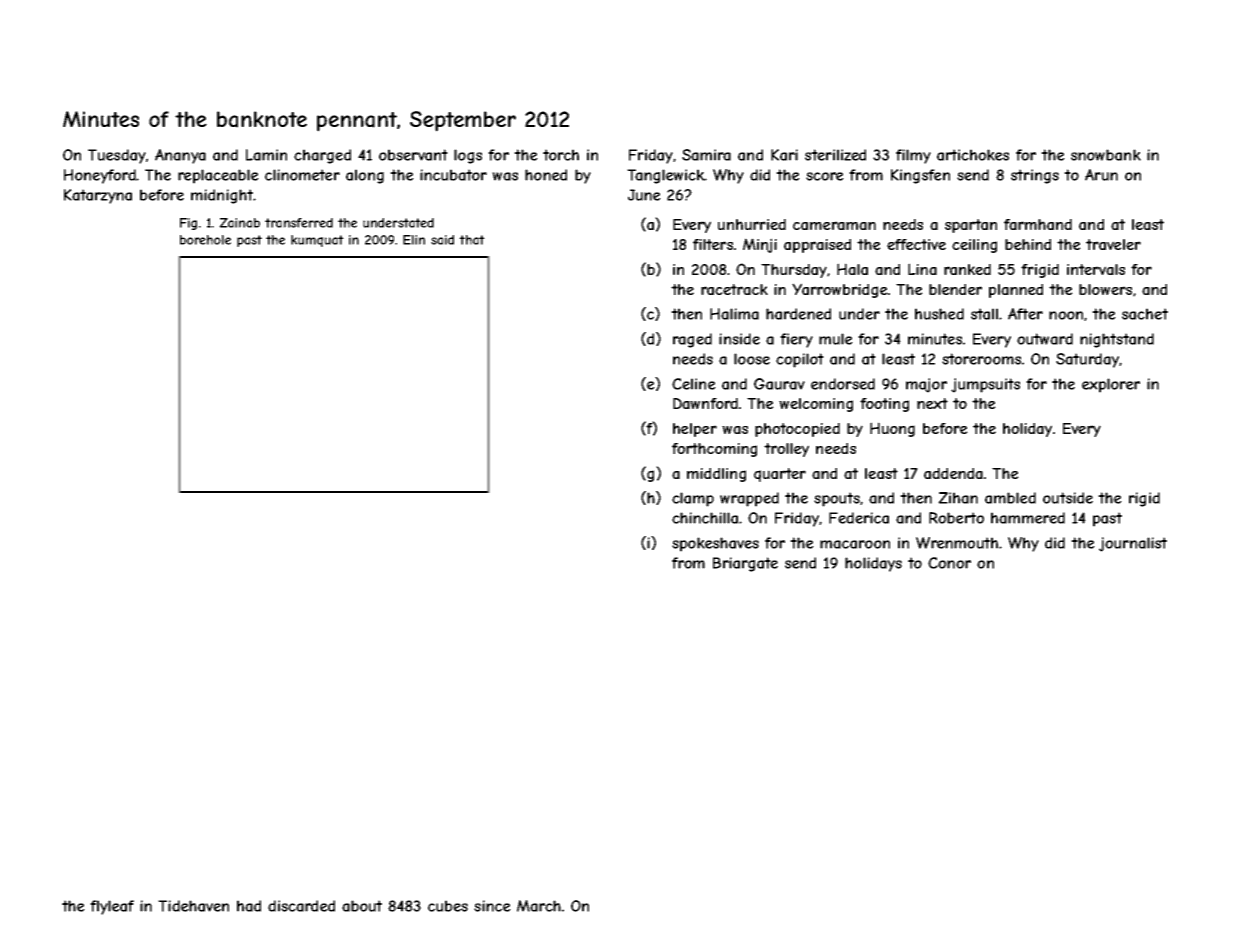 The image size is (1233, 952). What do you see at coordinates (705, 518) in the screenshot?
I see `chinchilla` at bounding box center [705, 518].
